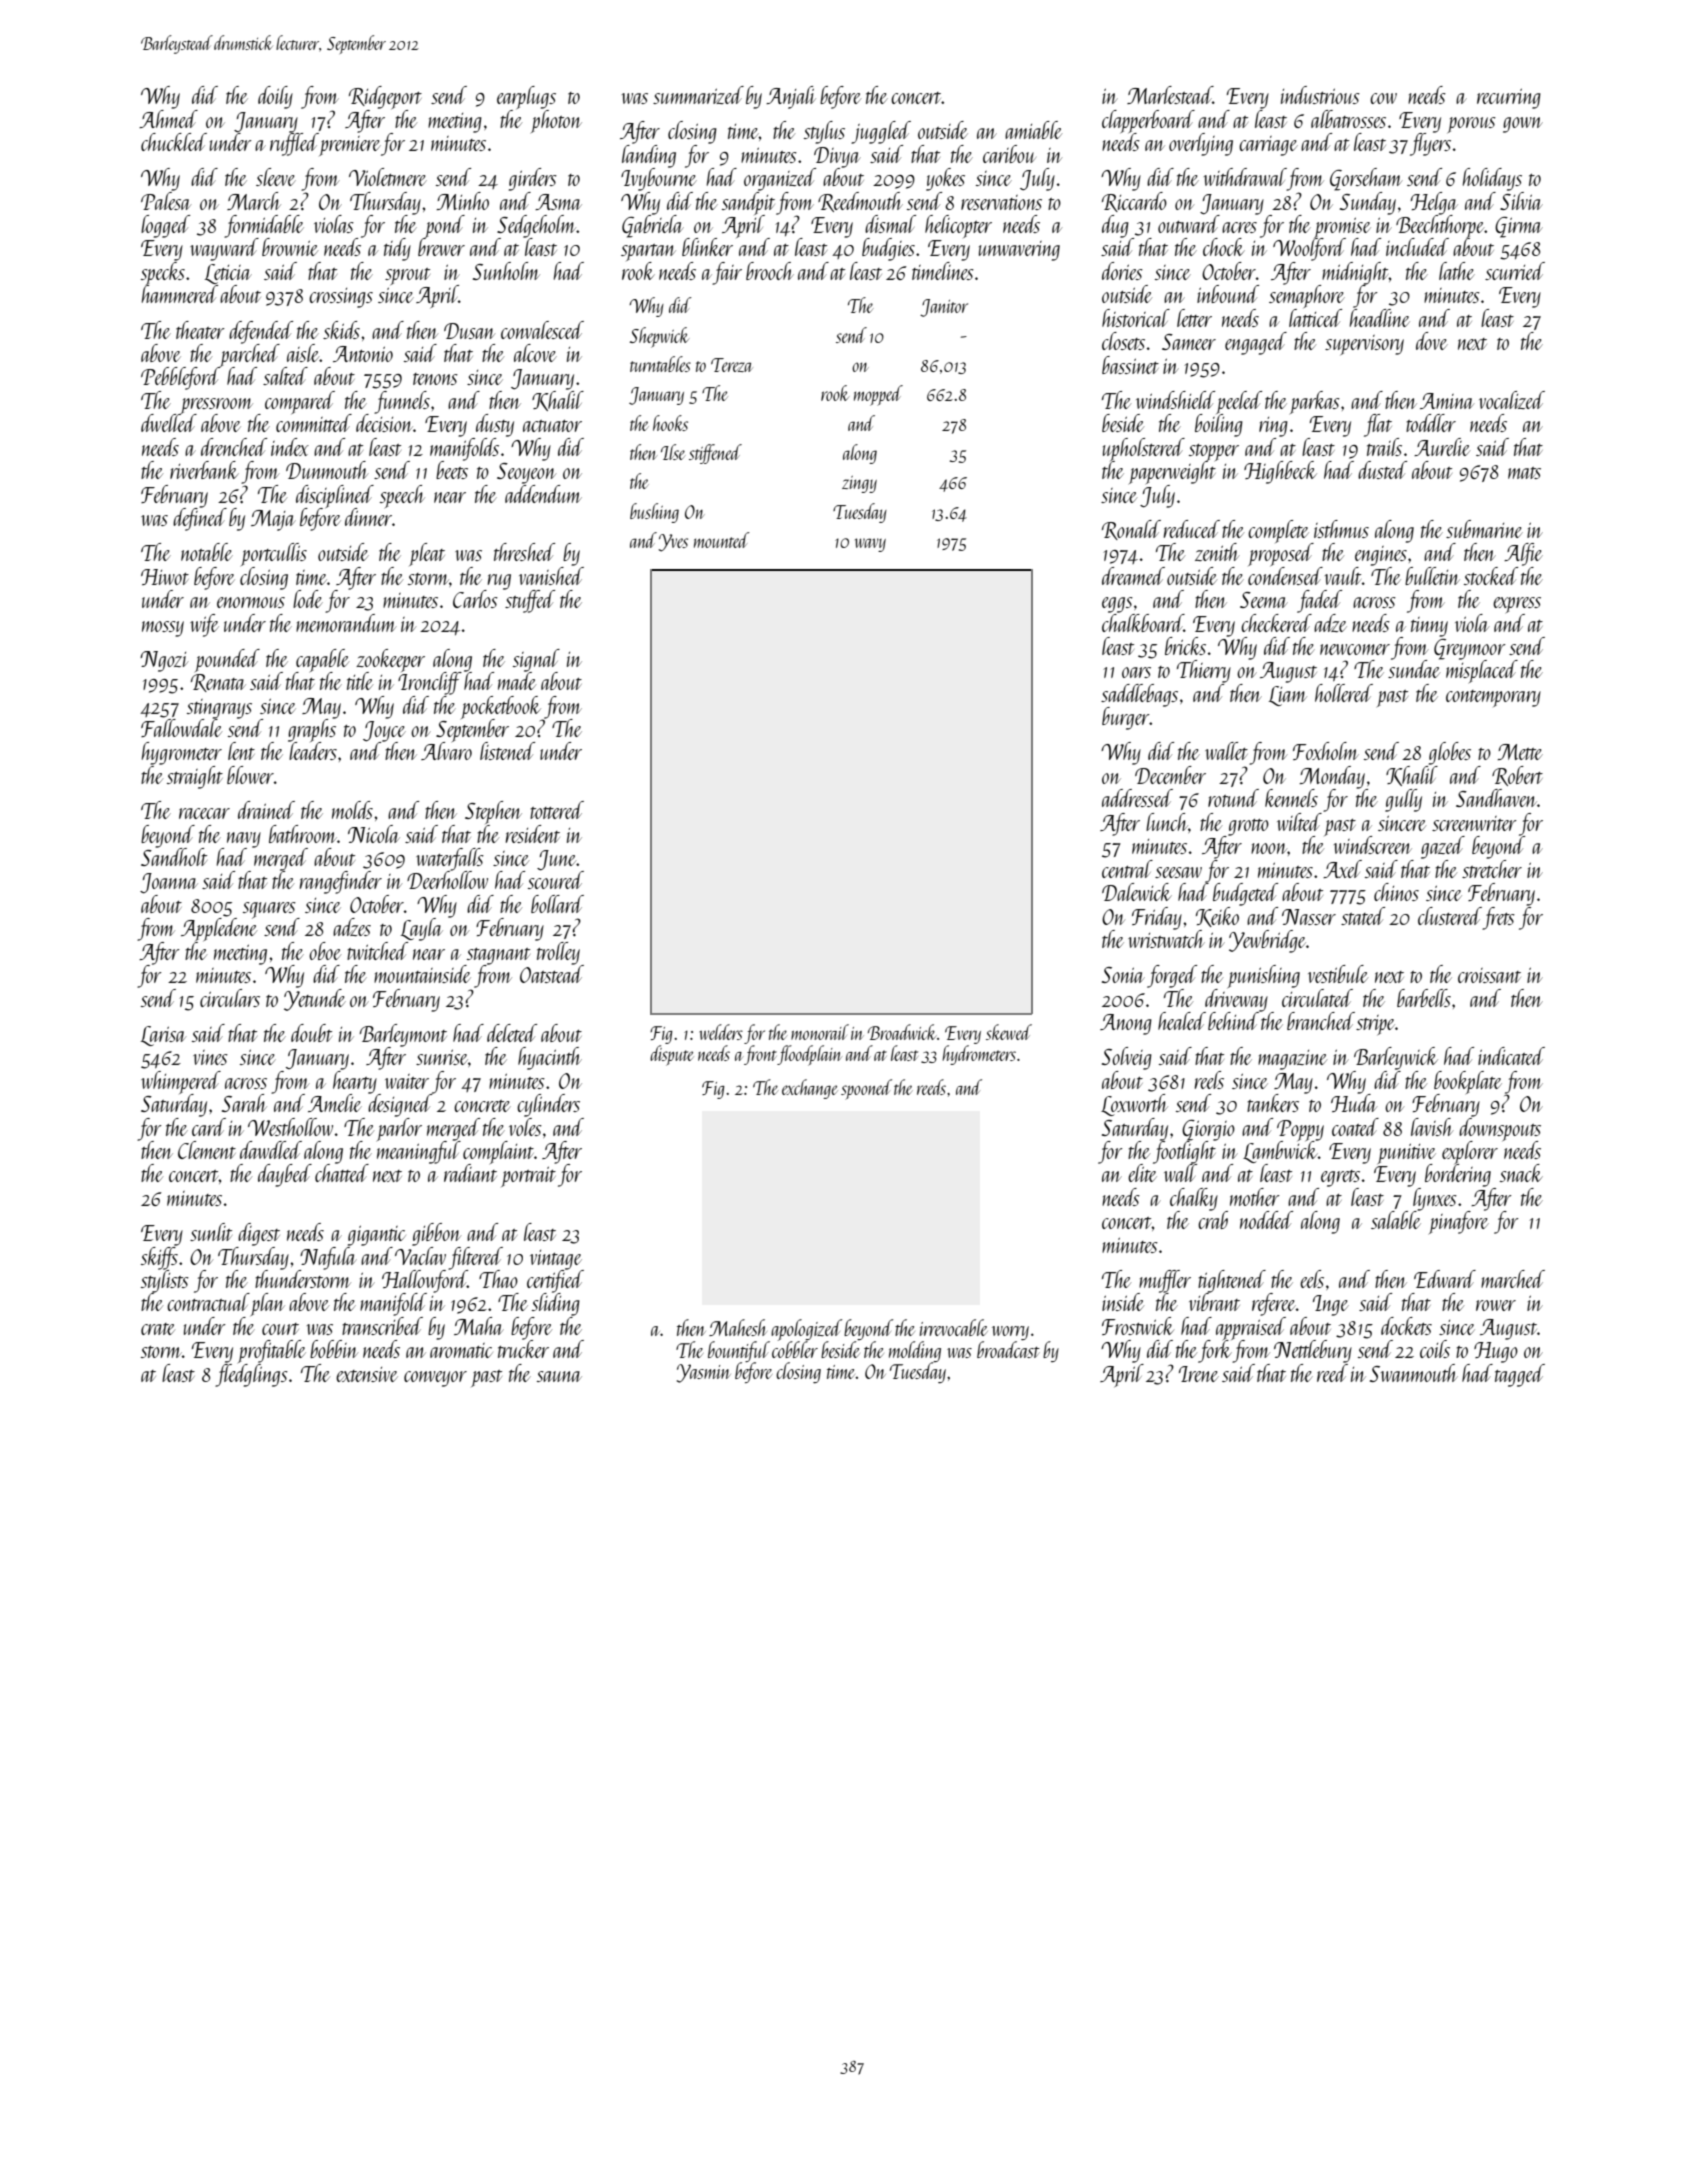  What do you see at coordinates (1125, 718) in the screenshot?
I see `burger` at bounding box center [1125, 718].
